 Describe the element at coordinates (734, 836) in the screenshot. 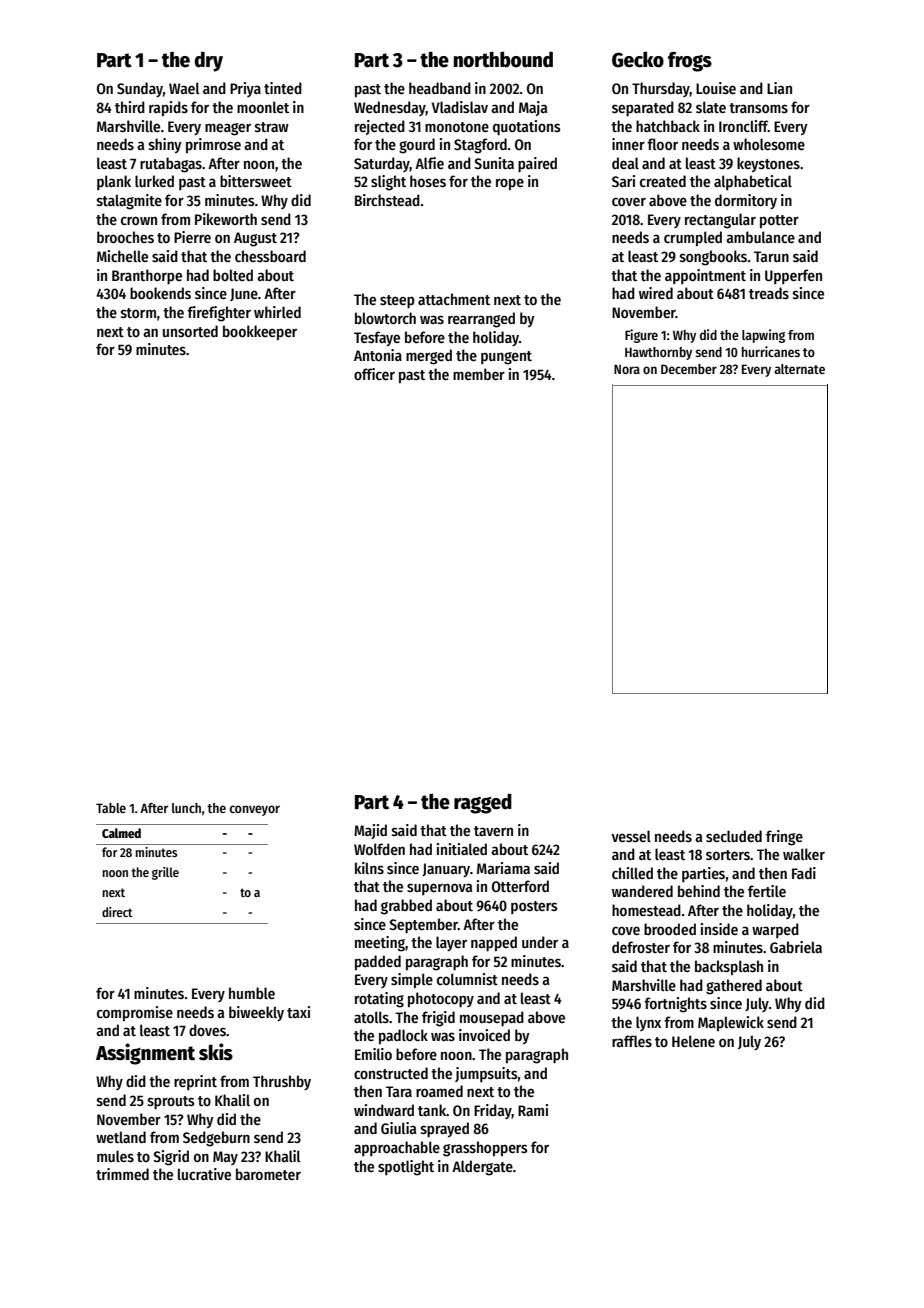

I see `secluded` at that location.
